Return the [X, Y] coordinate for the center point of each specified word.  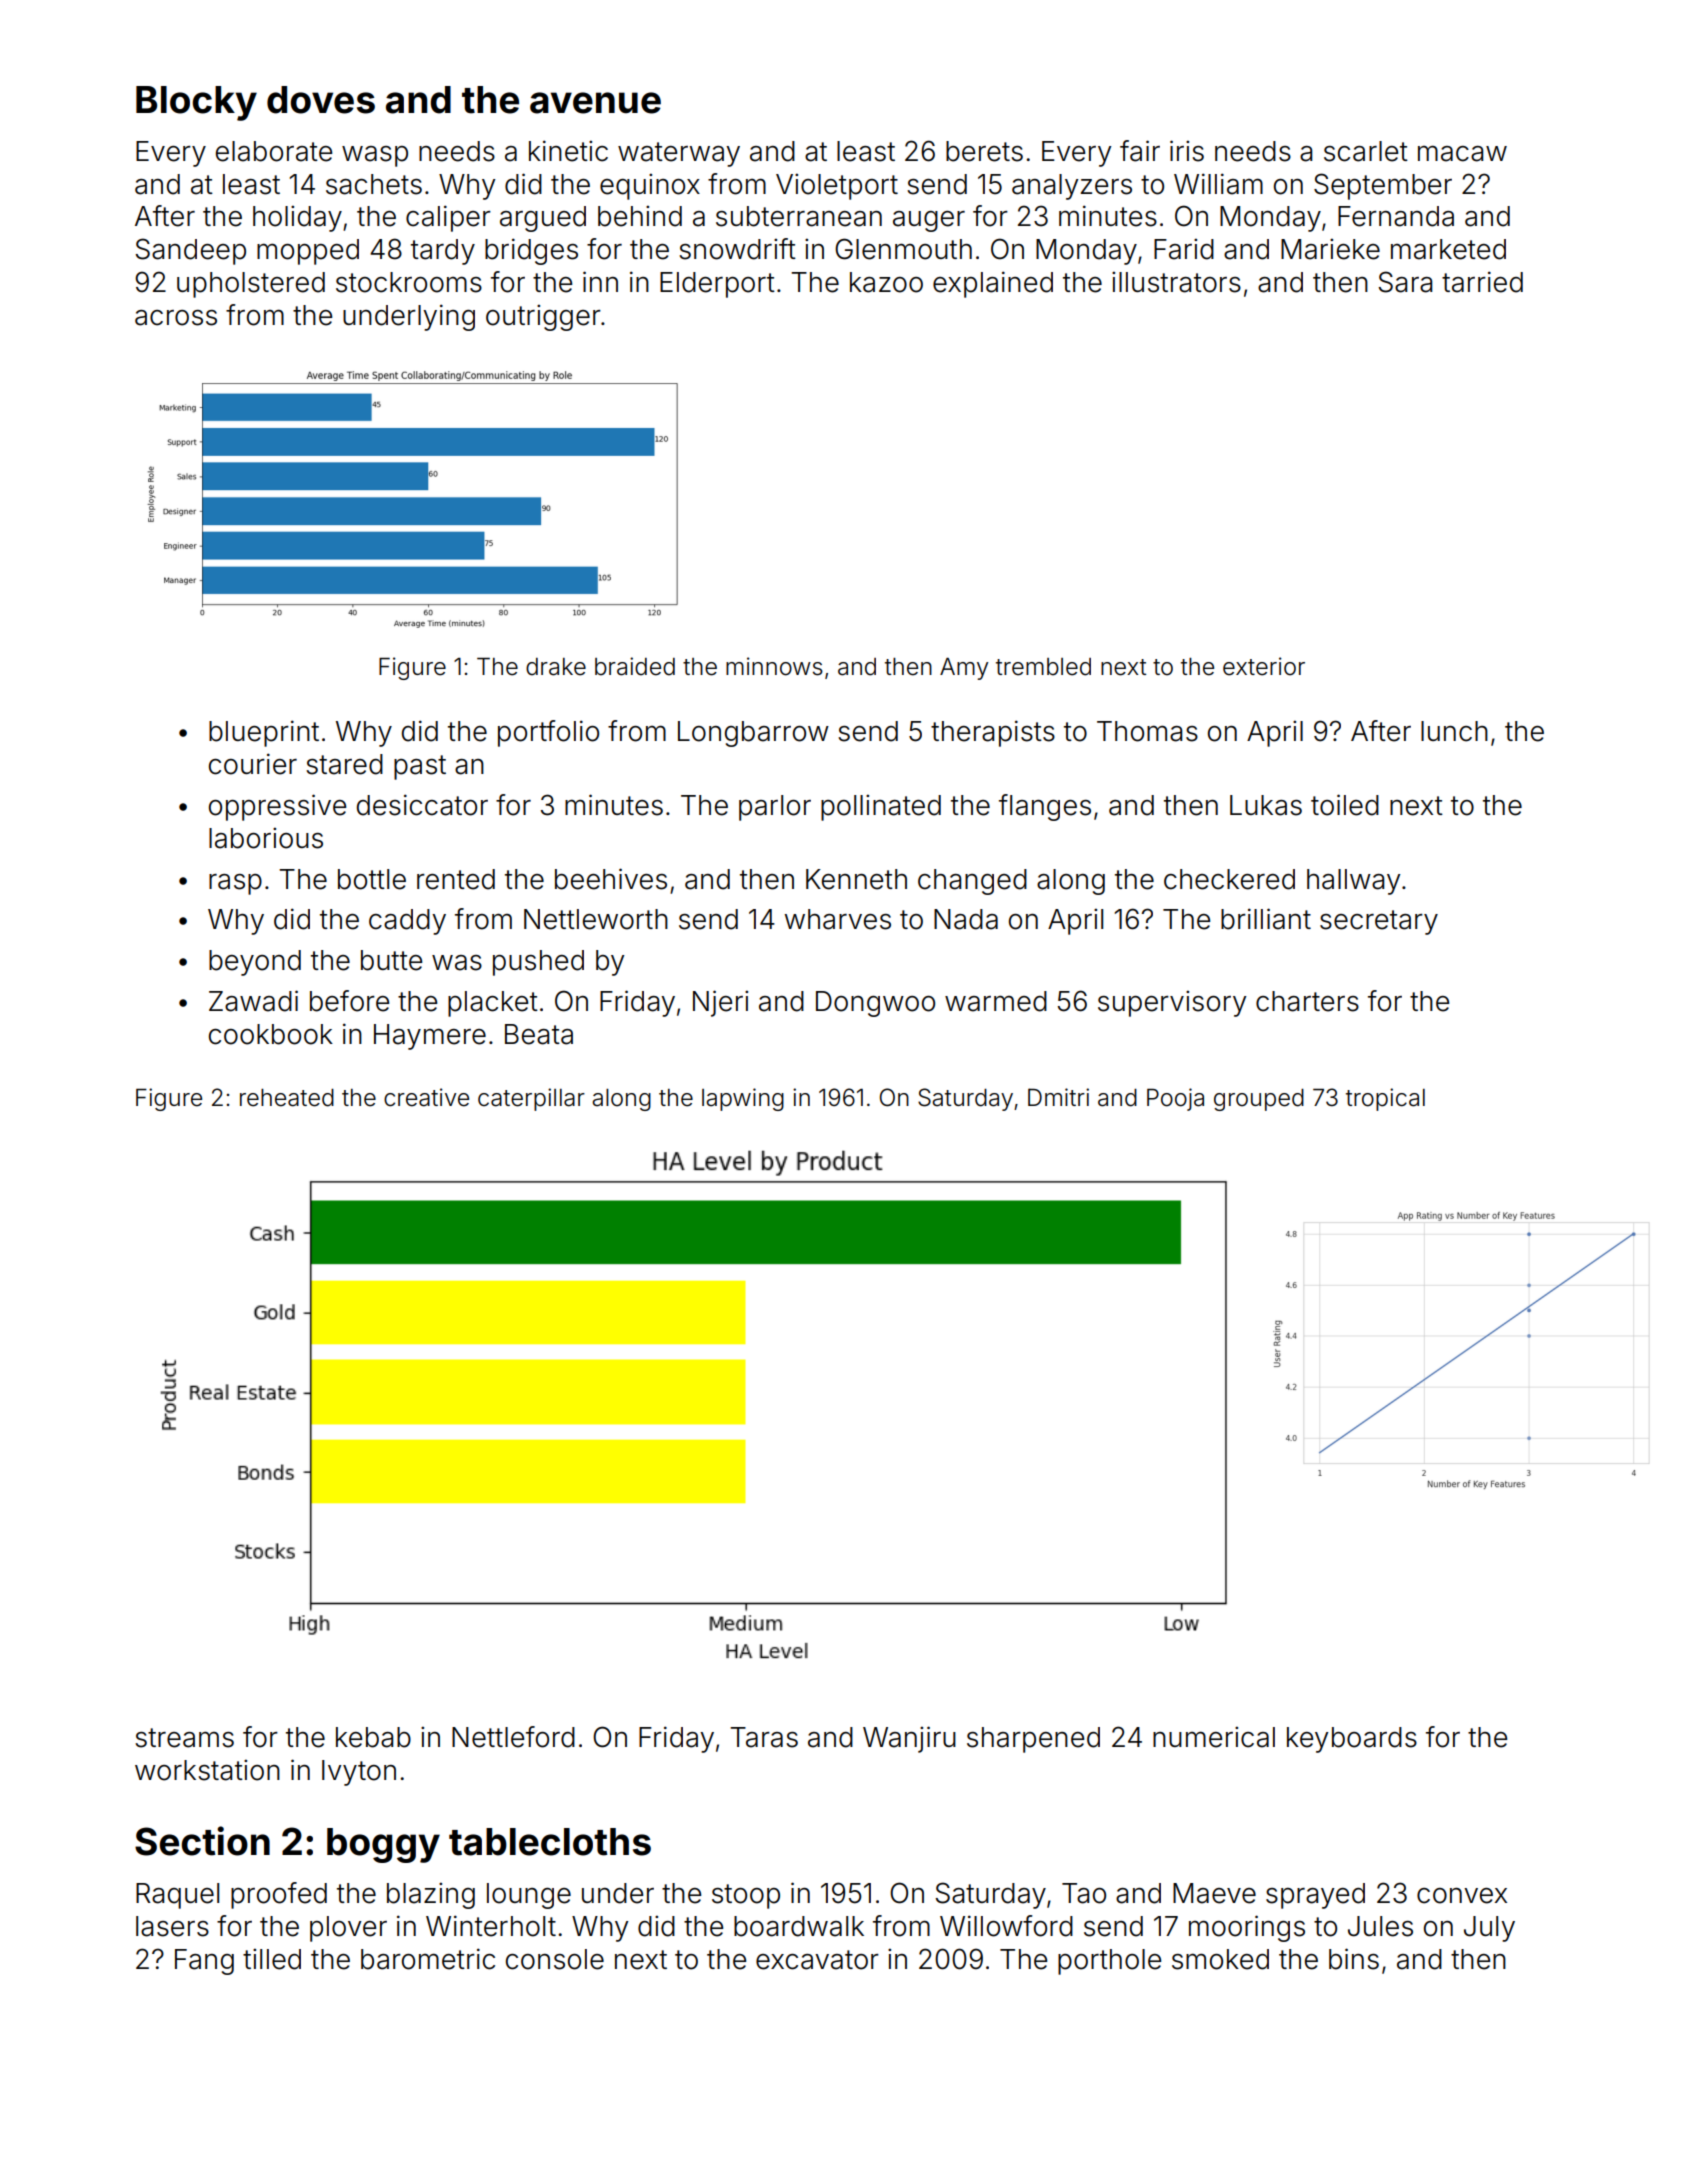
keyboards [1352, 1740]
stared [344, 764]
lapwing [743, 1099]
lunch [1454, 731]
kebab [373, 1737]
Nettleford [513, 1737]
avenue [595, 103]
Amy [964, 669]
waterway [679, 154]
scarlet [1366, 151]
